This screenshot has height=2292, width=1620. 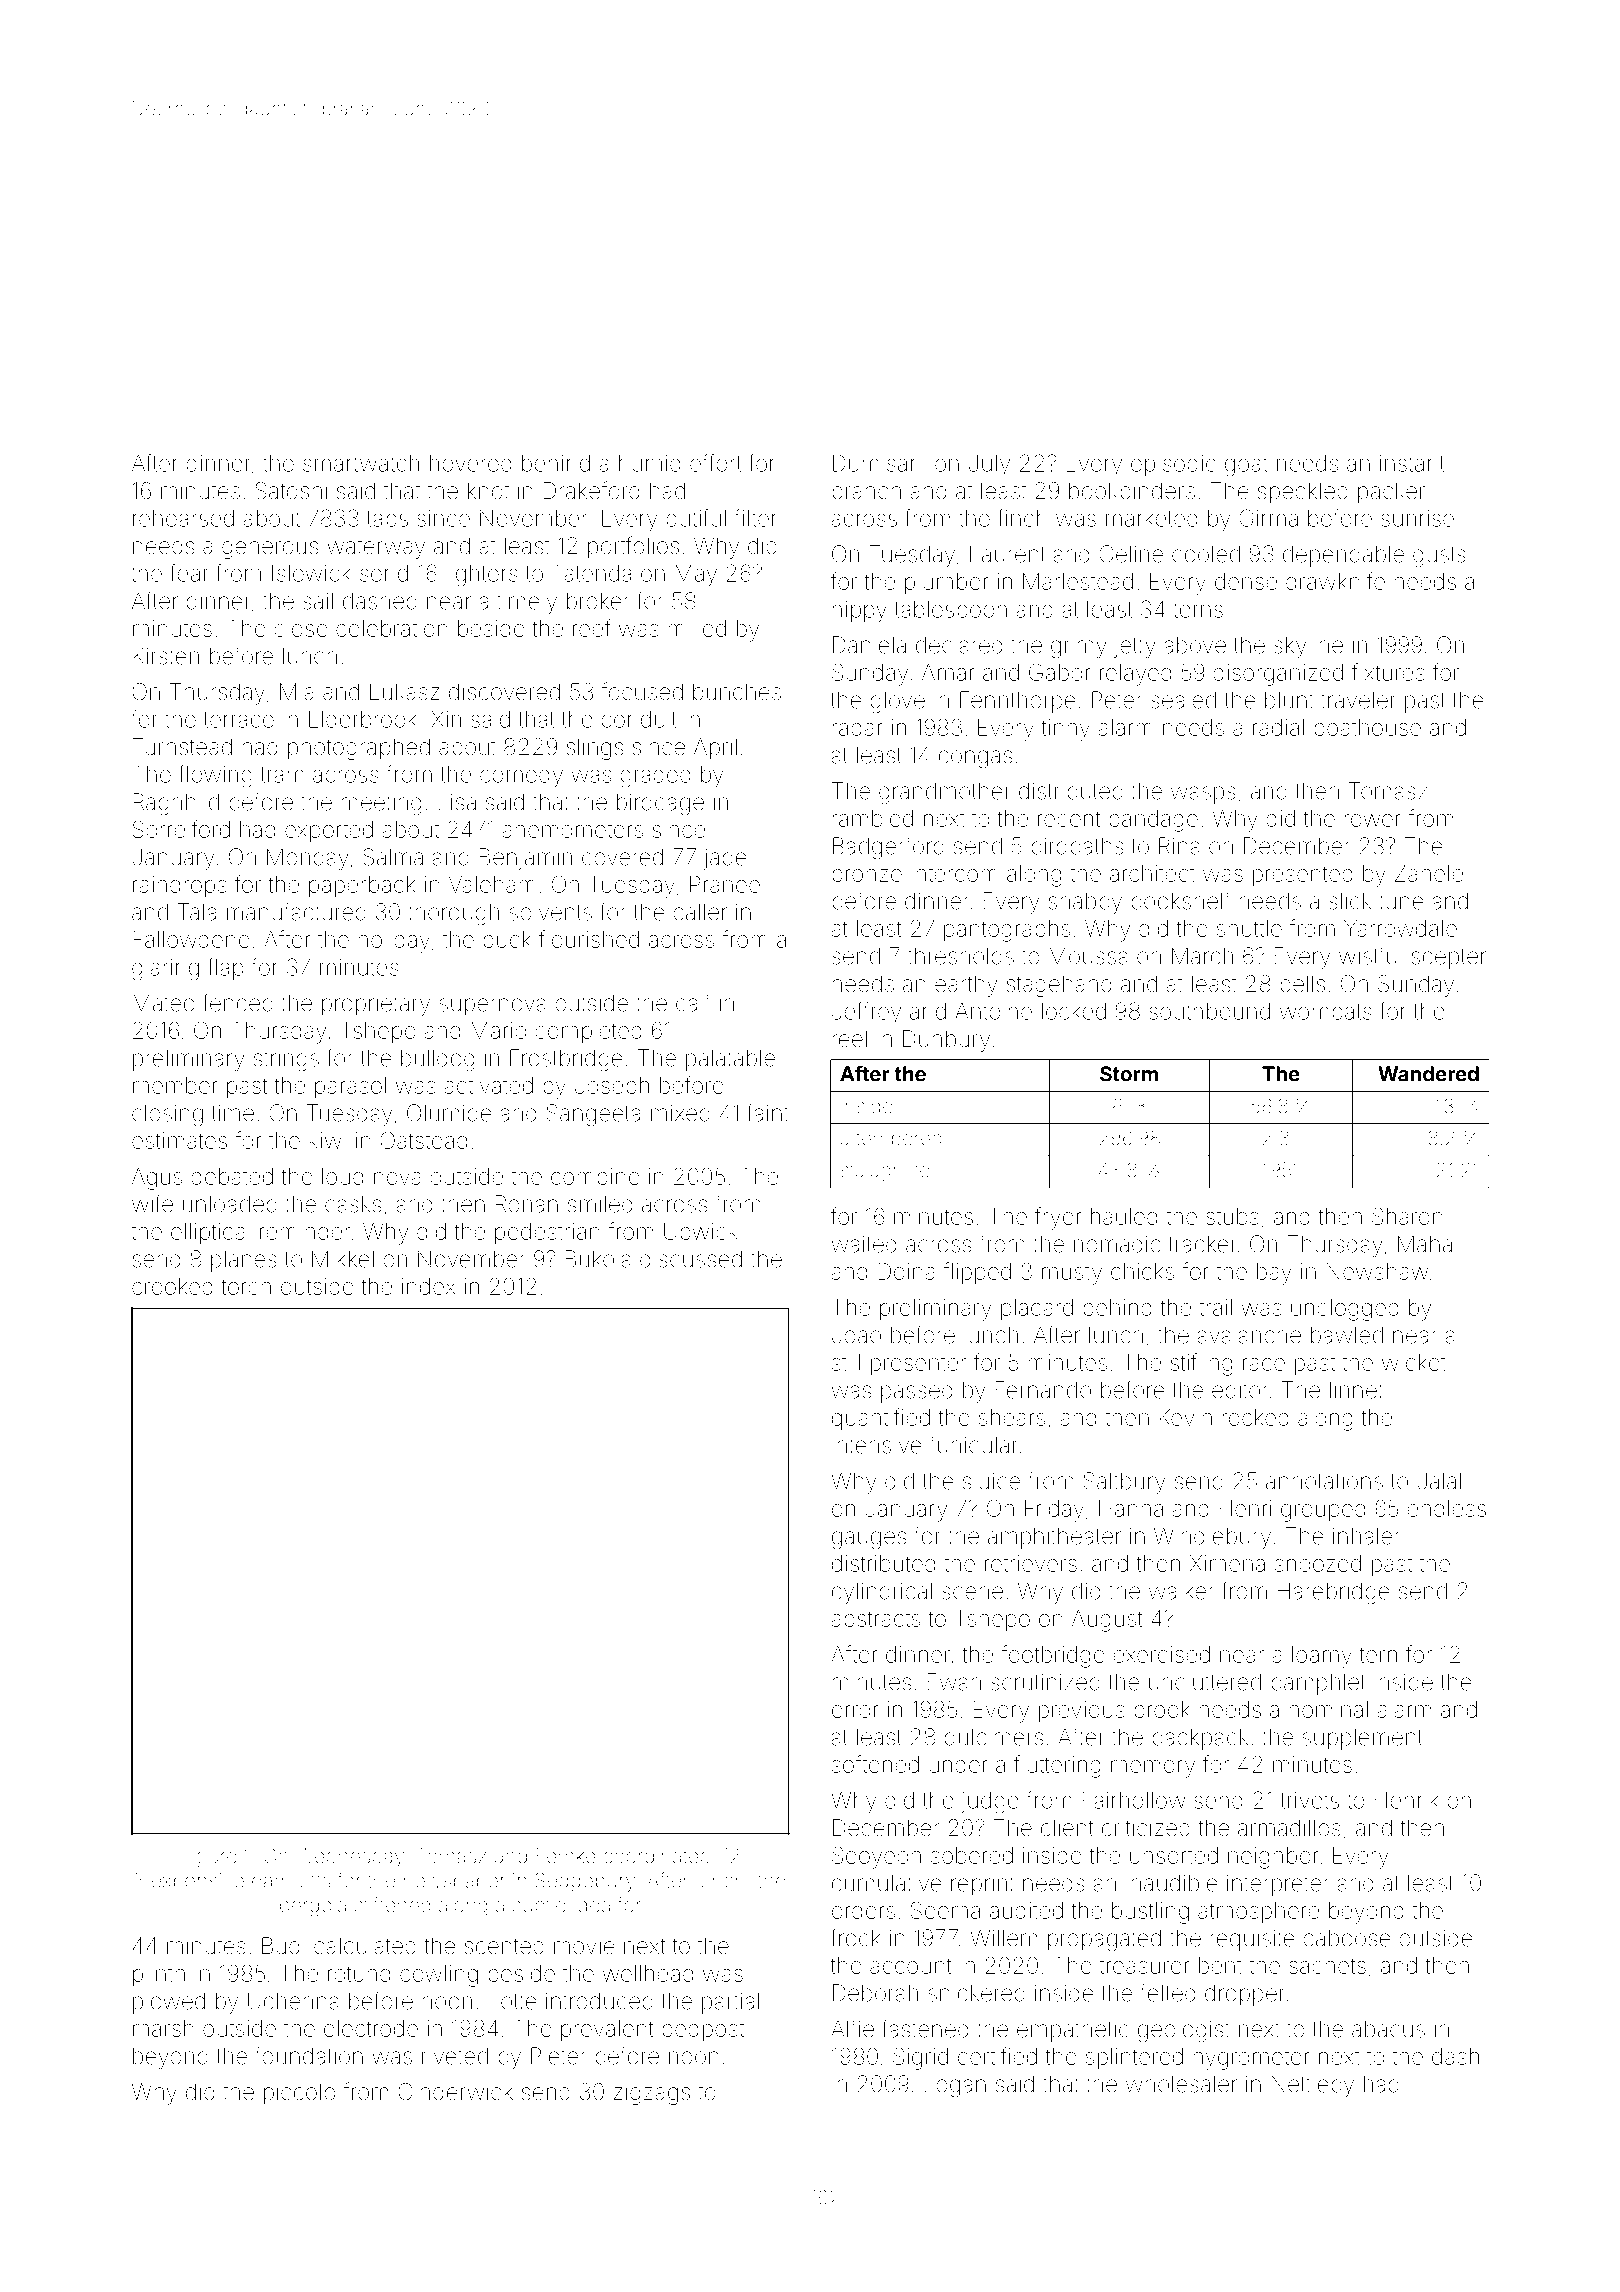 What do you see at coordinates (454, 1884) in the screenshot?
I see `newspaper` at bounding box center [454, 1884].
